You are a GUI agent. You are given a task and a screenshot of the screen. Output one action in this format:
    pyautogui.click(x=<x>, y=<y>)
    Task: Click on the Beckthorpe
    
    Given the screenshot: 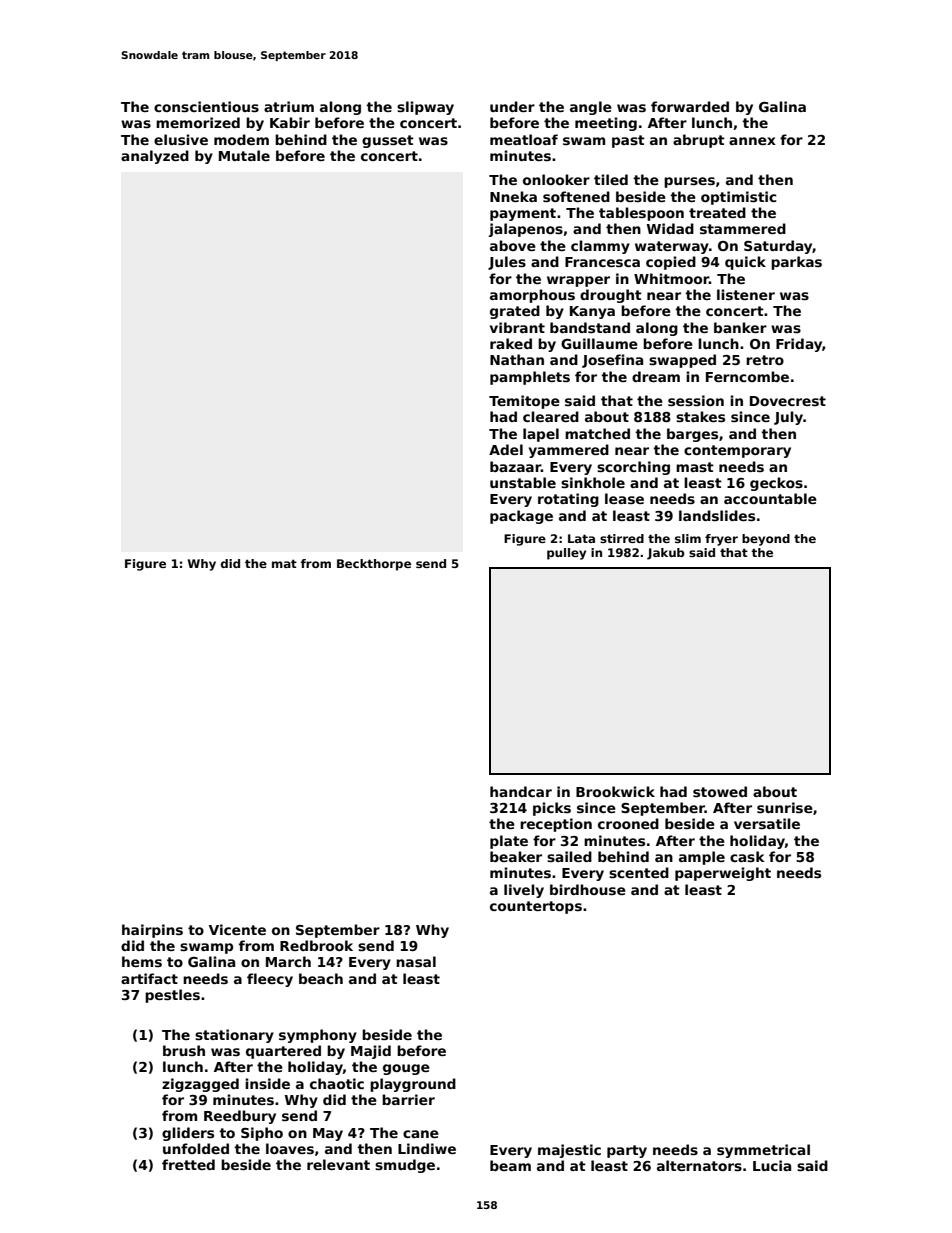 What is the action you would take?
    pyautogui.click(x=374, y=565)
